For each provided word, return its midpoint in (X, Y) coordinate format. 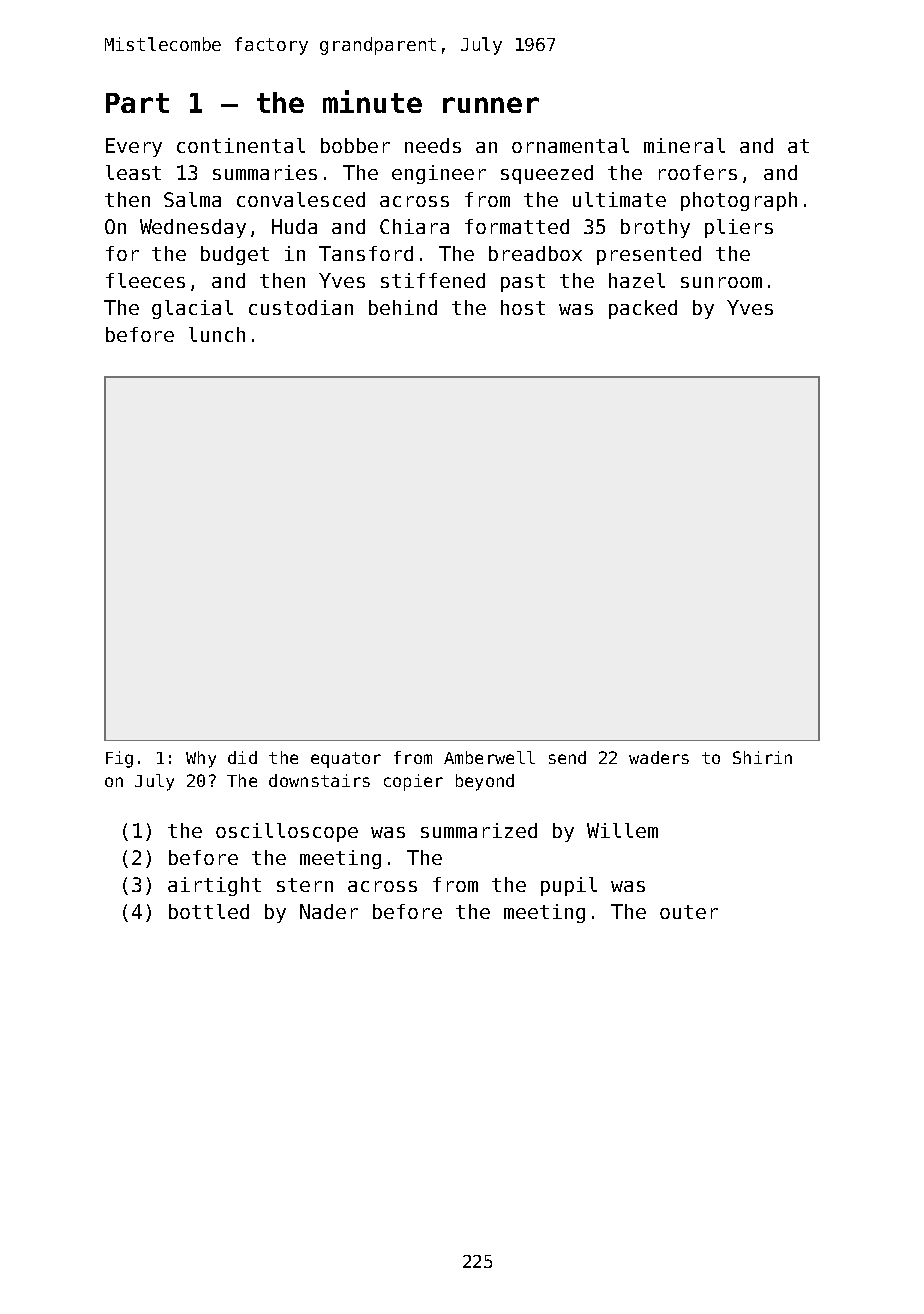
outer (689, 912)
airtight (214, 886)
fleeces (145, 280)
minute (372, 101)
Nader (329, 911)
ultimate (619, 199)
